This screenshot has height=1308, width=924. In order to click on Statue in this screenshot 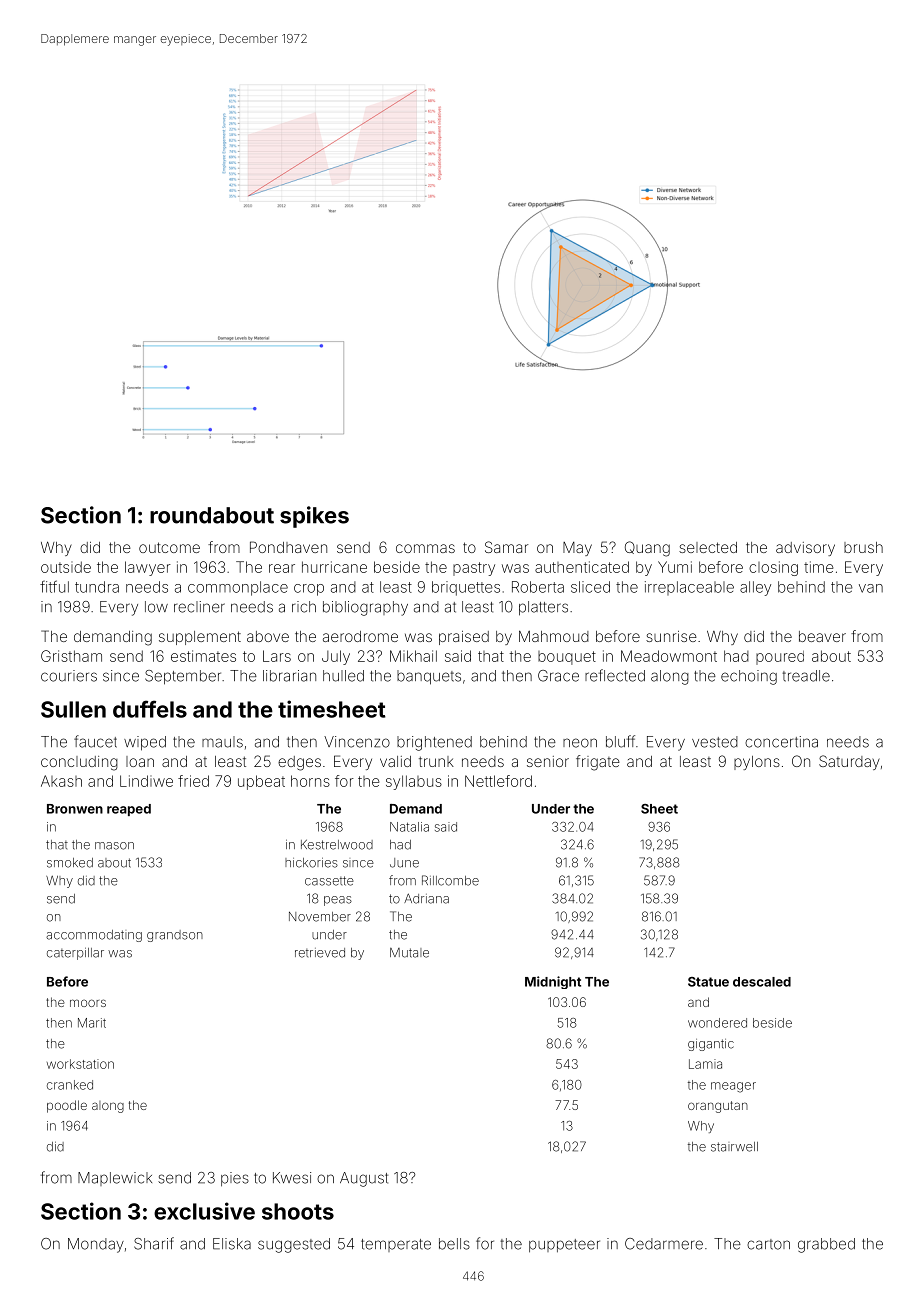, I will do `click(708, 982)`.
